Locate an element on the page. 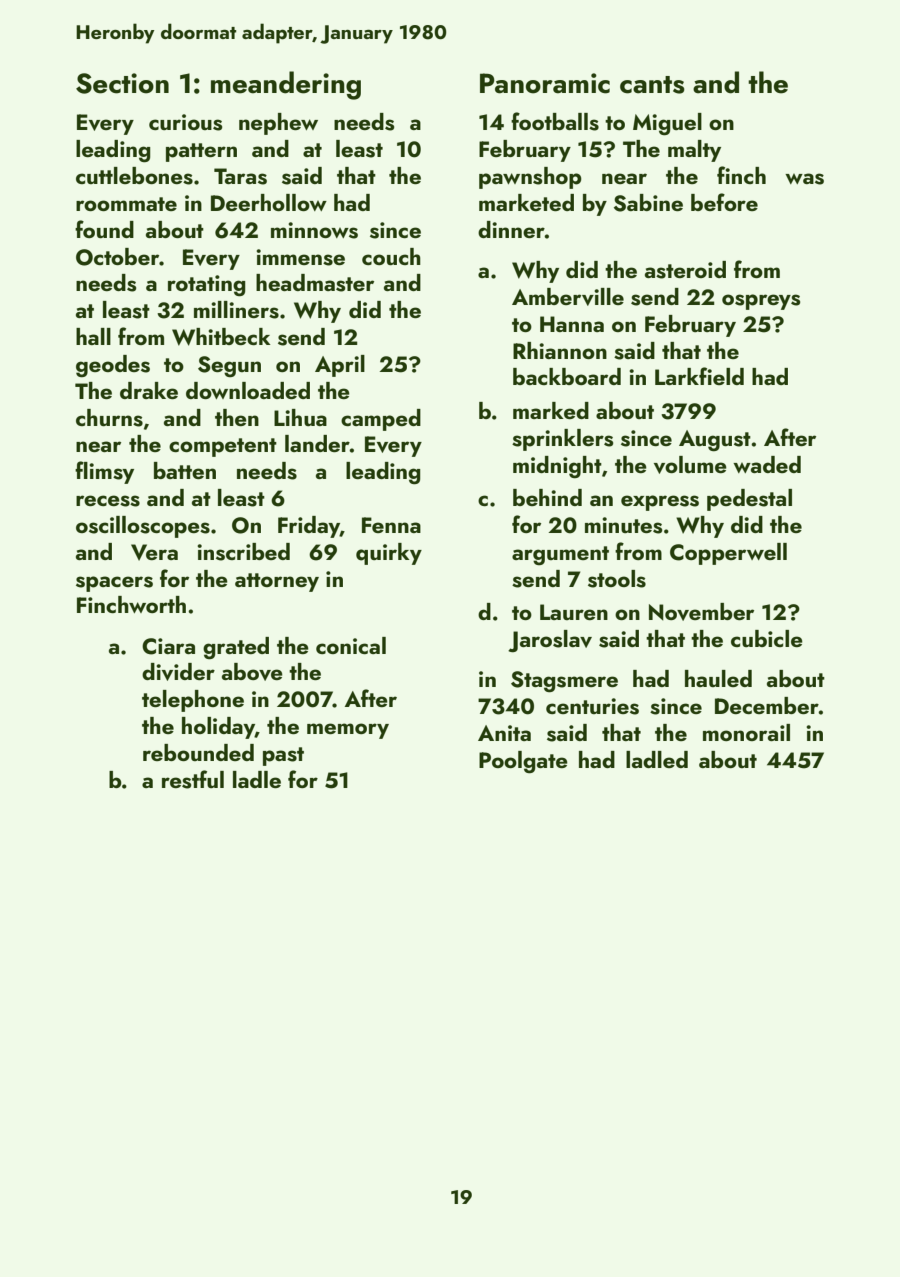 The image size is (900, 1277). oscilloscopes is located at coordinates (143, 527).
